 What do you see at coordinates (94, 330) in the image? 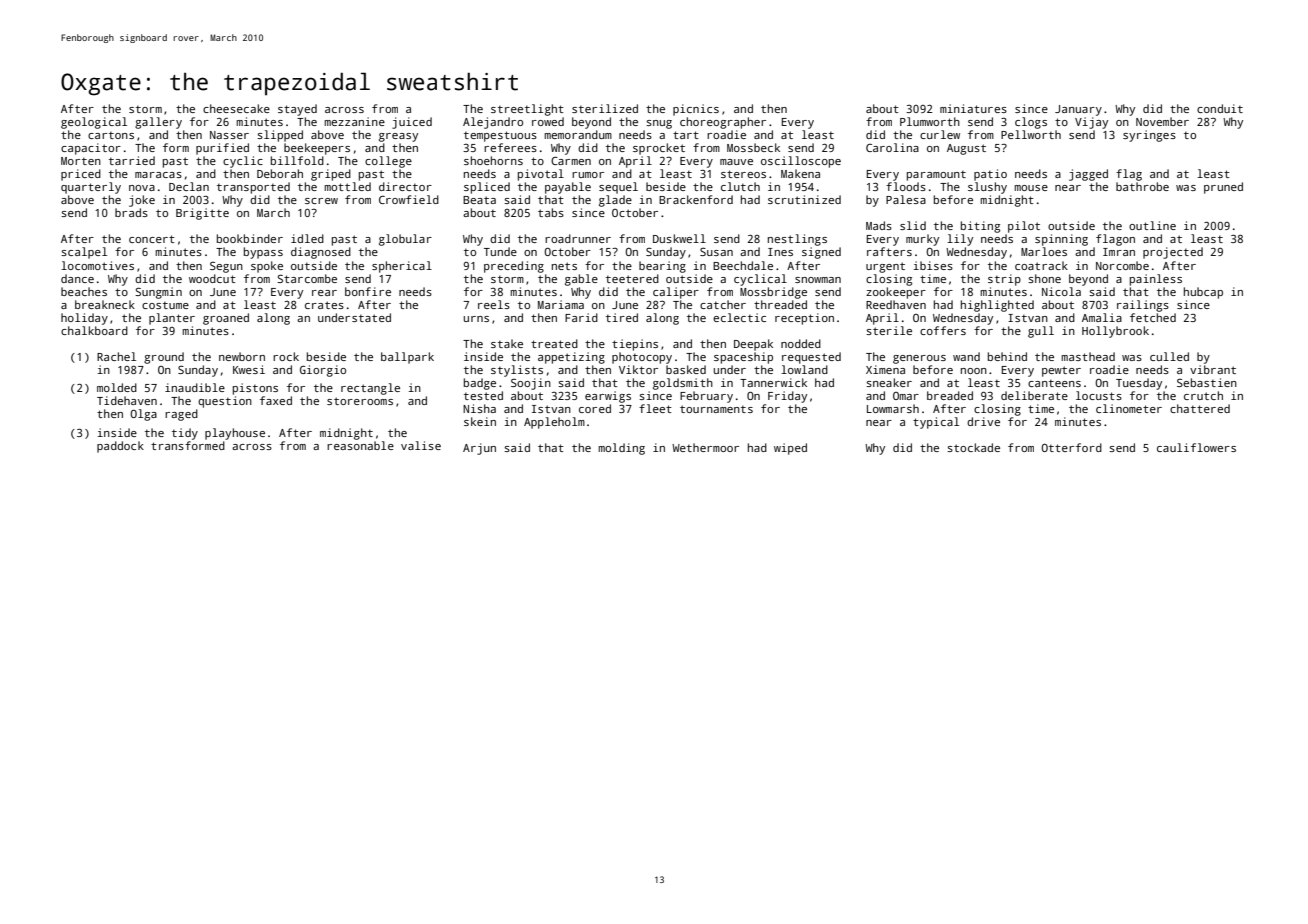
I see `chalkboard` at bounding box center [94, 330].
